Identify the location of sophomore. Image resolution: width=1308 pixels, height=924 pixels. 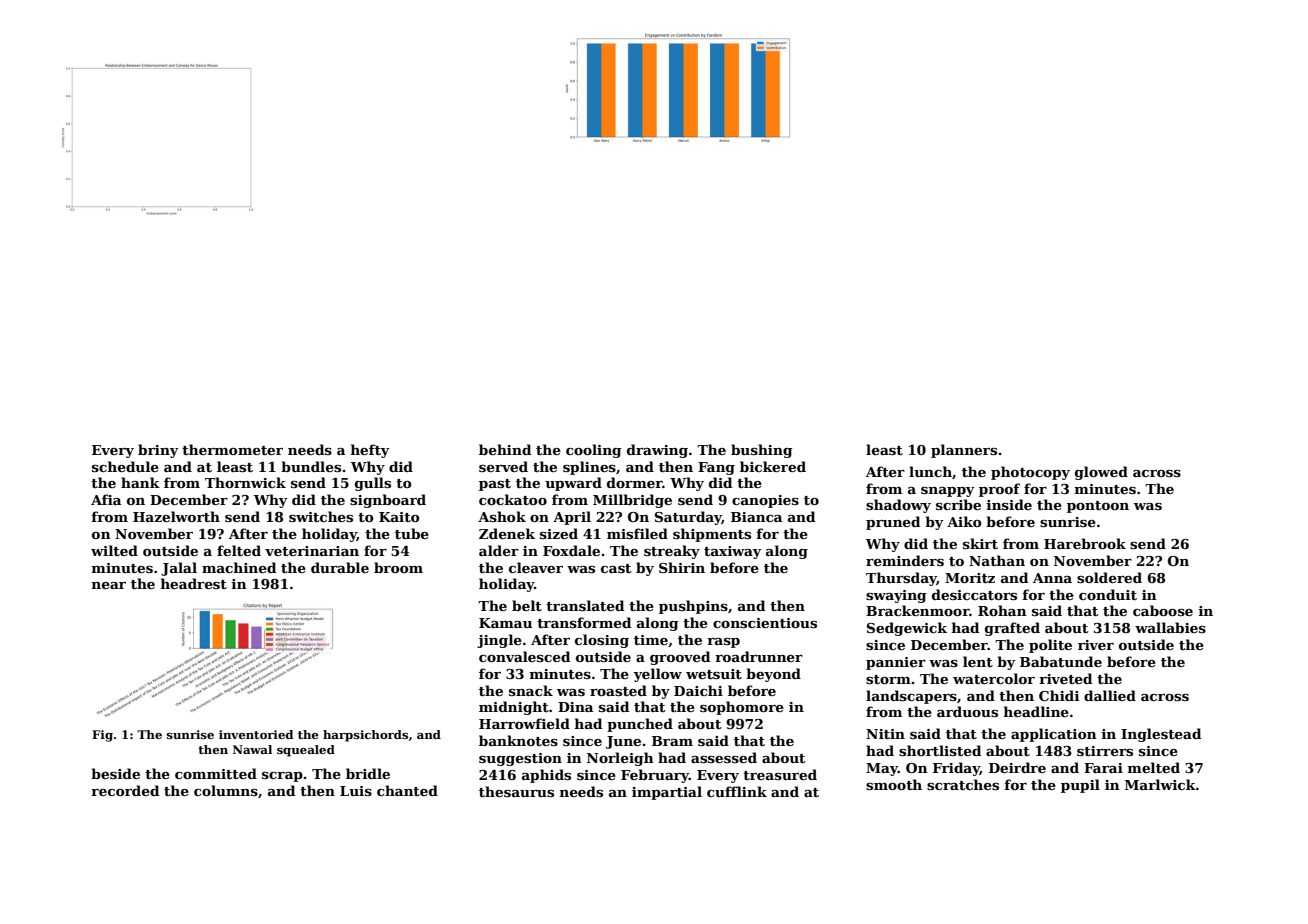
(742, 708).
